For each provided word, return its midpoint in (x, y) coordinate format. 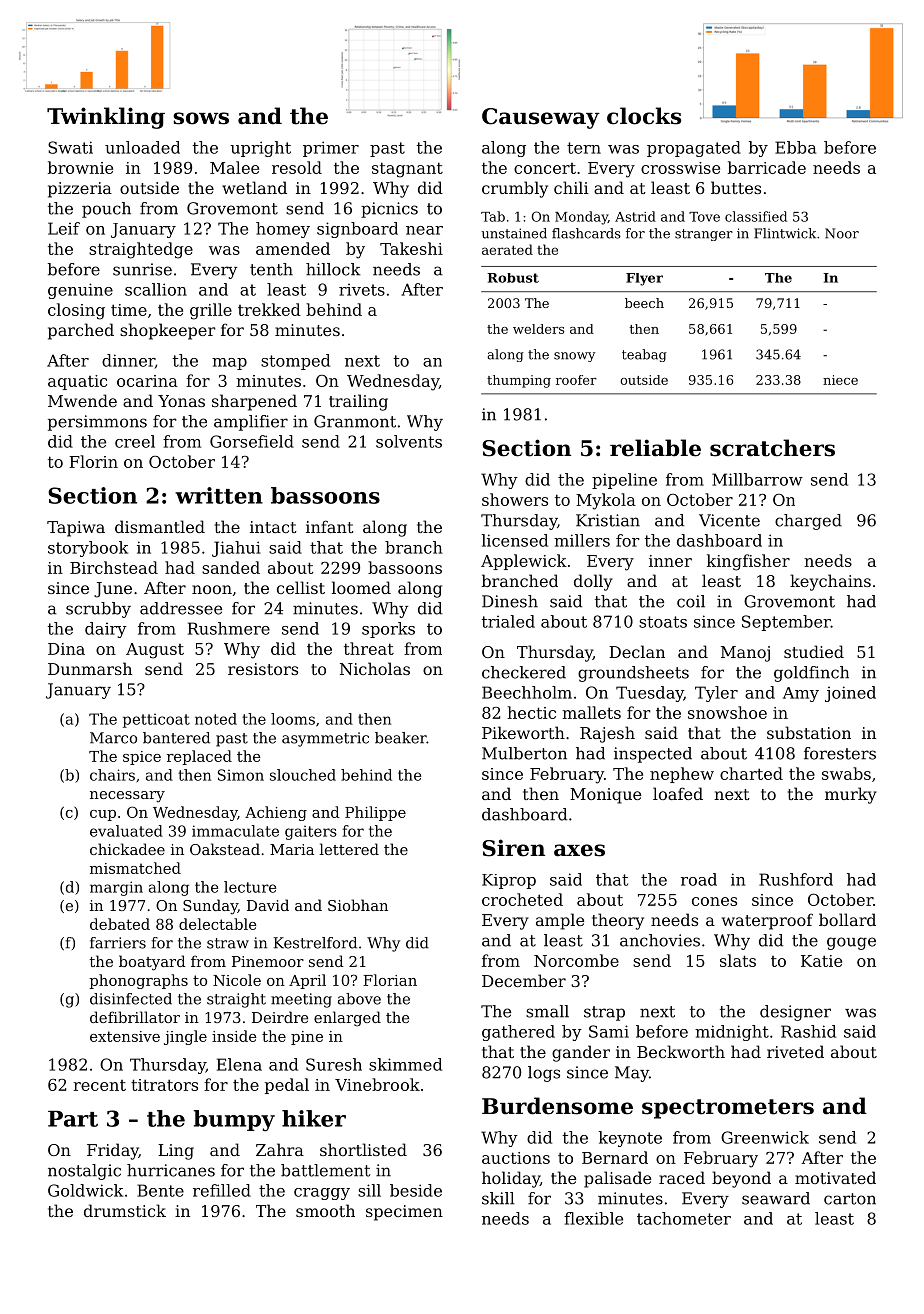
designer (795, 1013)
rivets (362, 290)
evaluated (126, 831)
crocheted (522, 899)
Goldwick (85, 1190)
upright (260, 149)
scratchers (772, 448)
